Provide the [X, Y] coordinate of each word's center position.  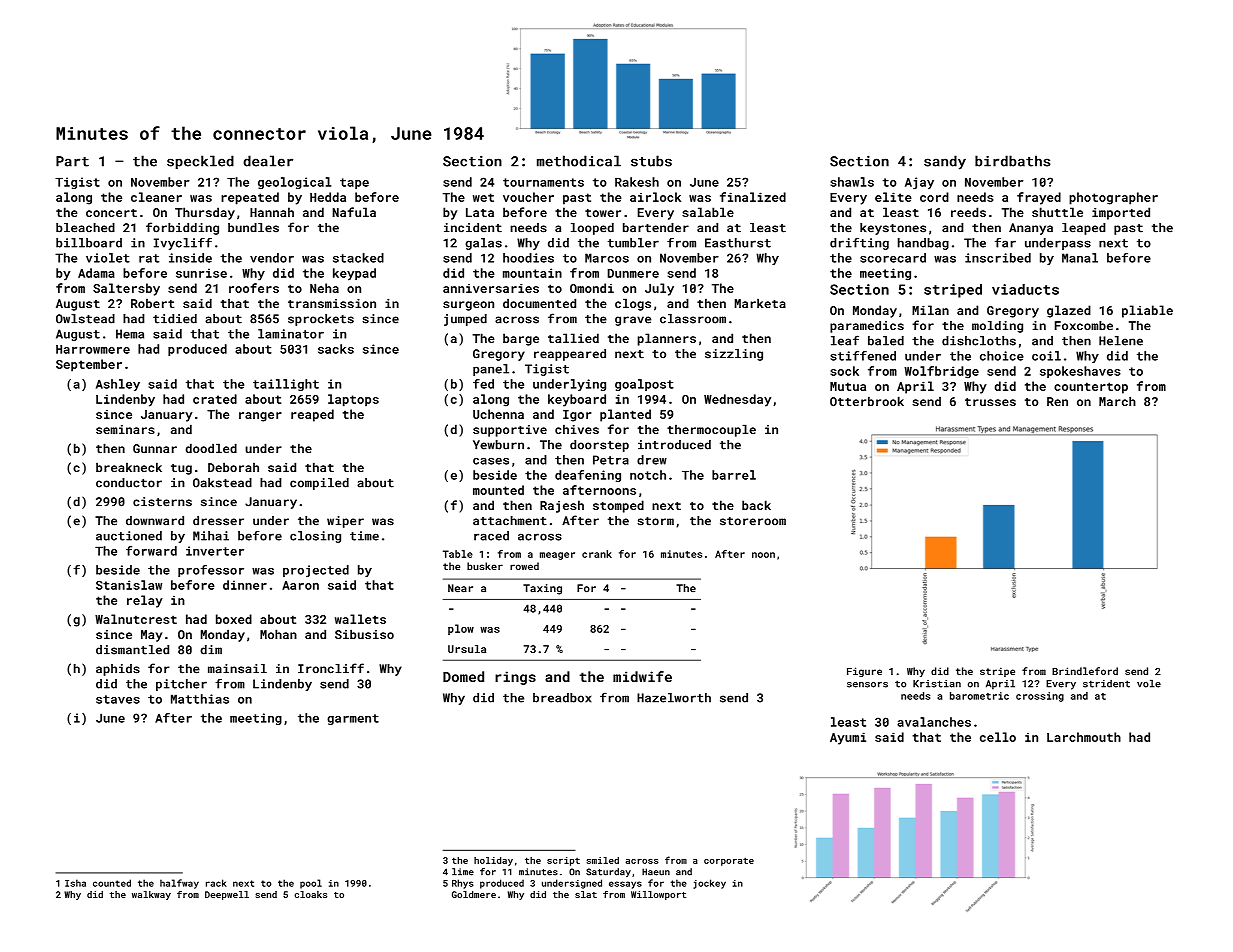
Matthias [200, 699]
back [756, 505]
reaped [312, 415]
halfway [179, 884]
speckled [200, 162]
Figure [864, 672]
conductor [129, 483]
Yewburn [498, 445]
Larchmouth [1084, 737]
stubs [651, 161]
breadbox [562, 698]
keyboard [577, 400]
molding [997, 327]
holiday [493, 861]
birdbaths [1013, 161]
